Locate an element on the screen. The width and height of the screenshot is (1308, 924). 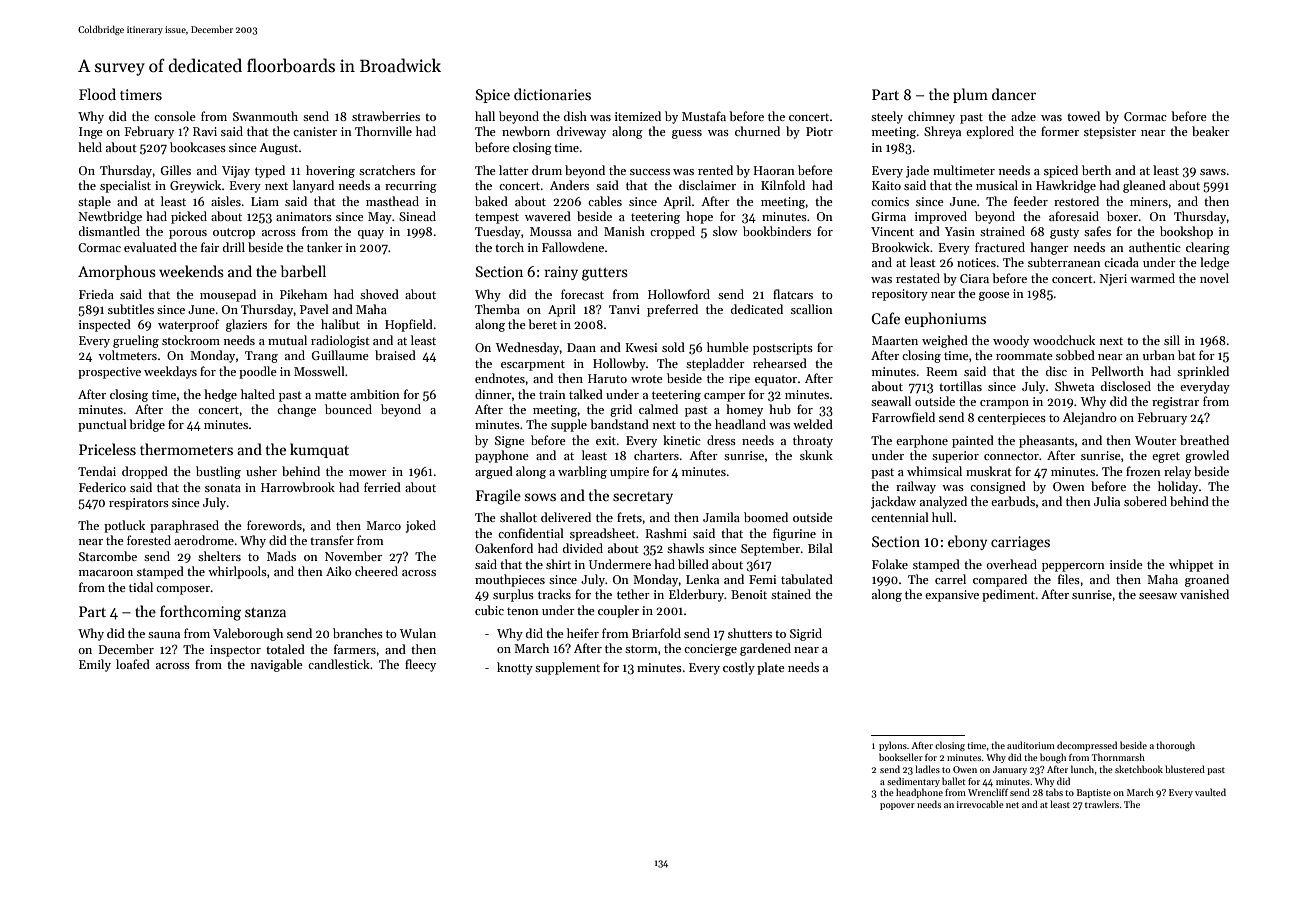
guess is located at coordinates (687, 134).
